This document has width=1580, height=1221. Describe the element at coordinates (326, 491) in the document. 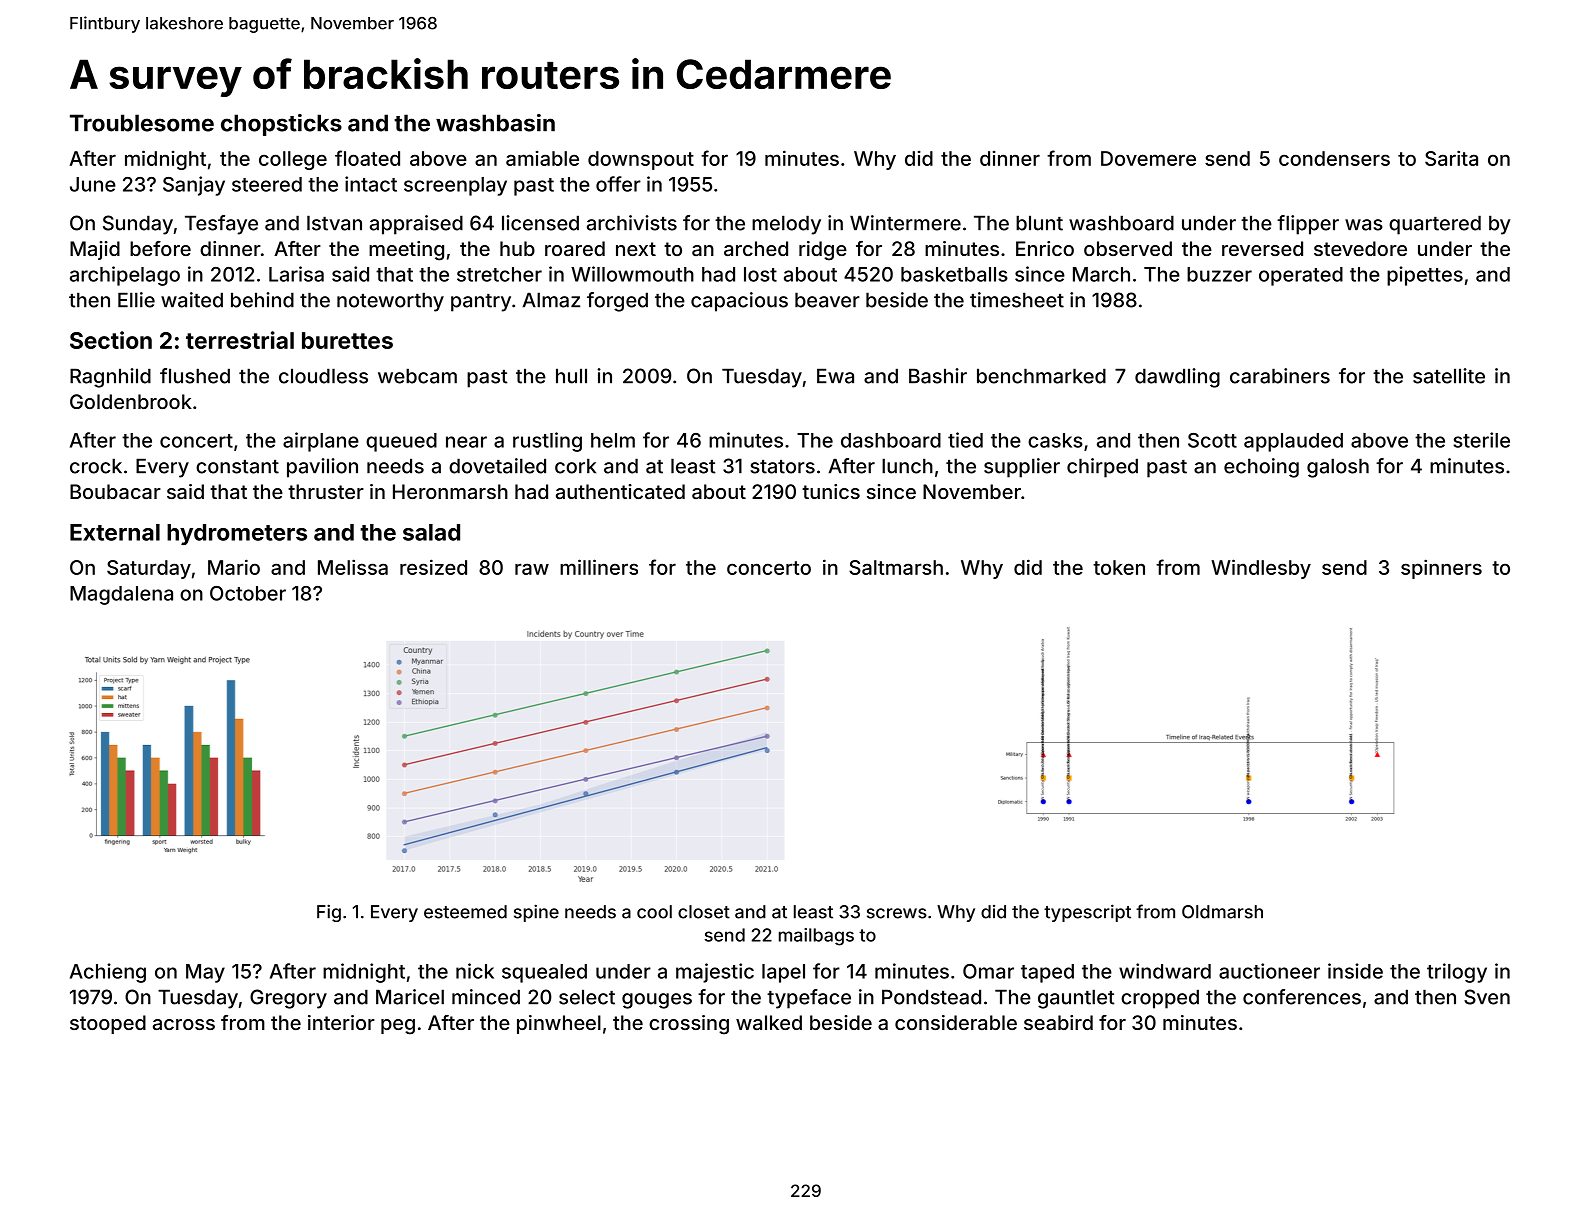

I see `thruster` at that location.
